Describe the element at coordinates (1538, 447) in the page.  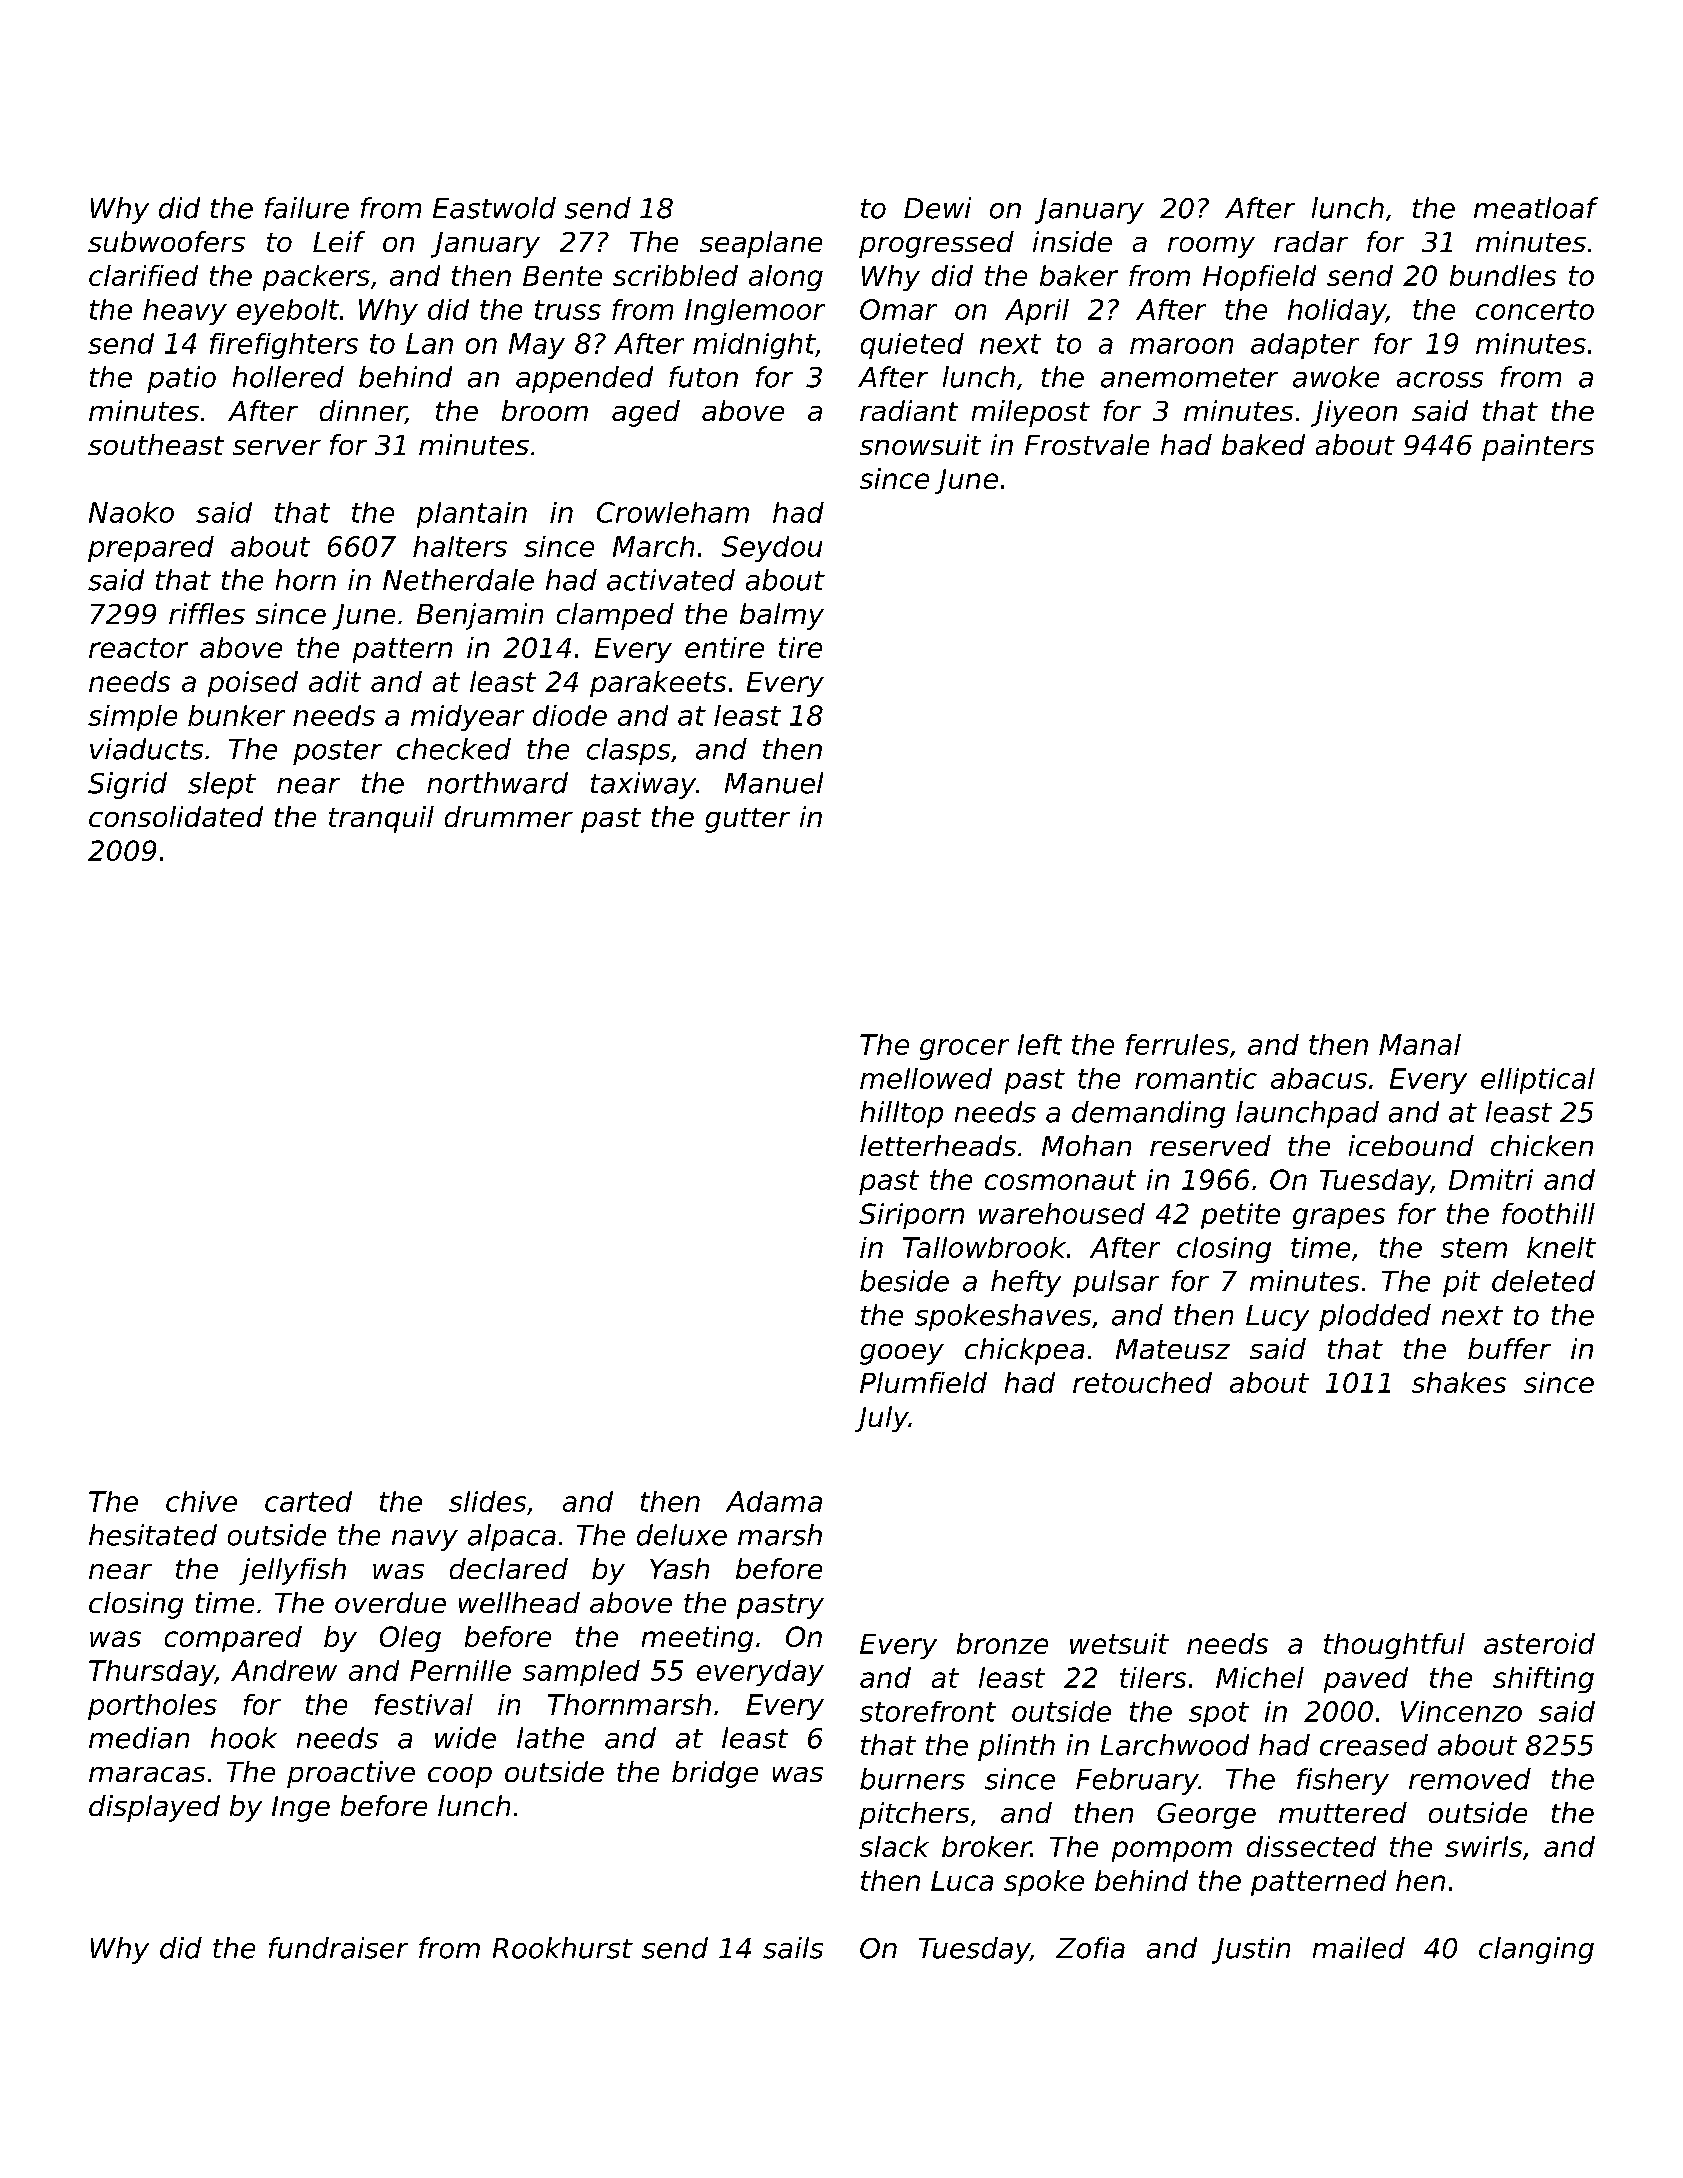
I see `painters` at that location.
